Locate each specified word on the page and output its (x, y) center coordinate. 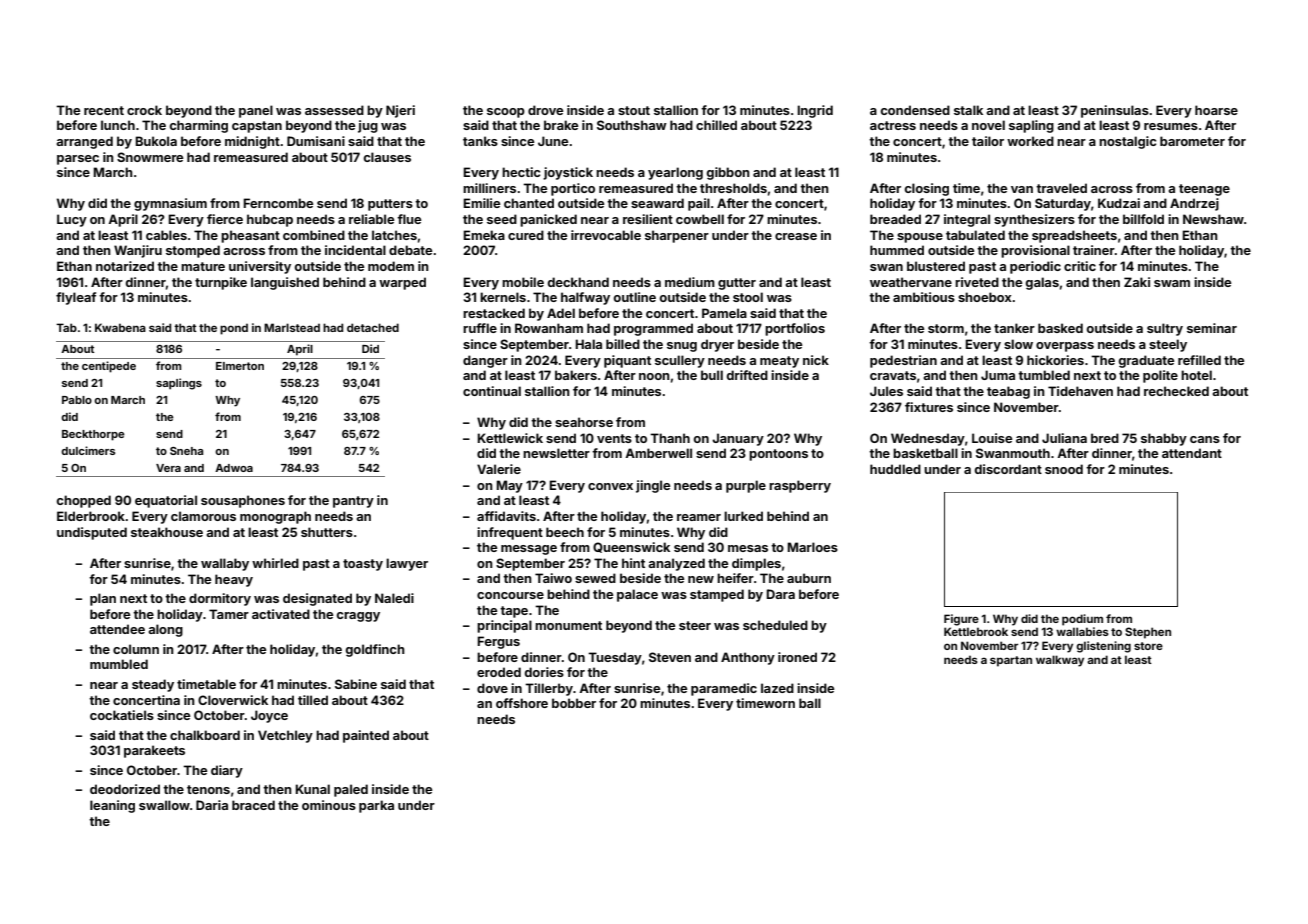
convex (610, 486)
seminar (1212, 328)
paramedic (724, 689)
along (165, 630)
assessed (334, 110)
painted (366, 736)
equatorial (166, 501)
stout (634, 110)
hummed (897, 250)
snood (1064, 469)
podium (1082, 620)
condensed (915, 110)
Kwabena (120, 327)
